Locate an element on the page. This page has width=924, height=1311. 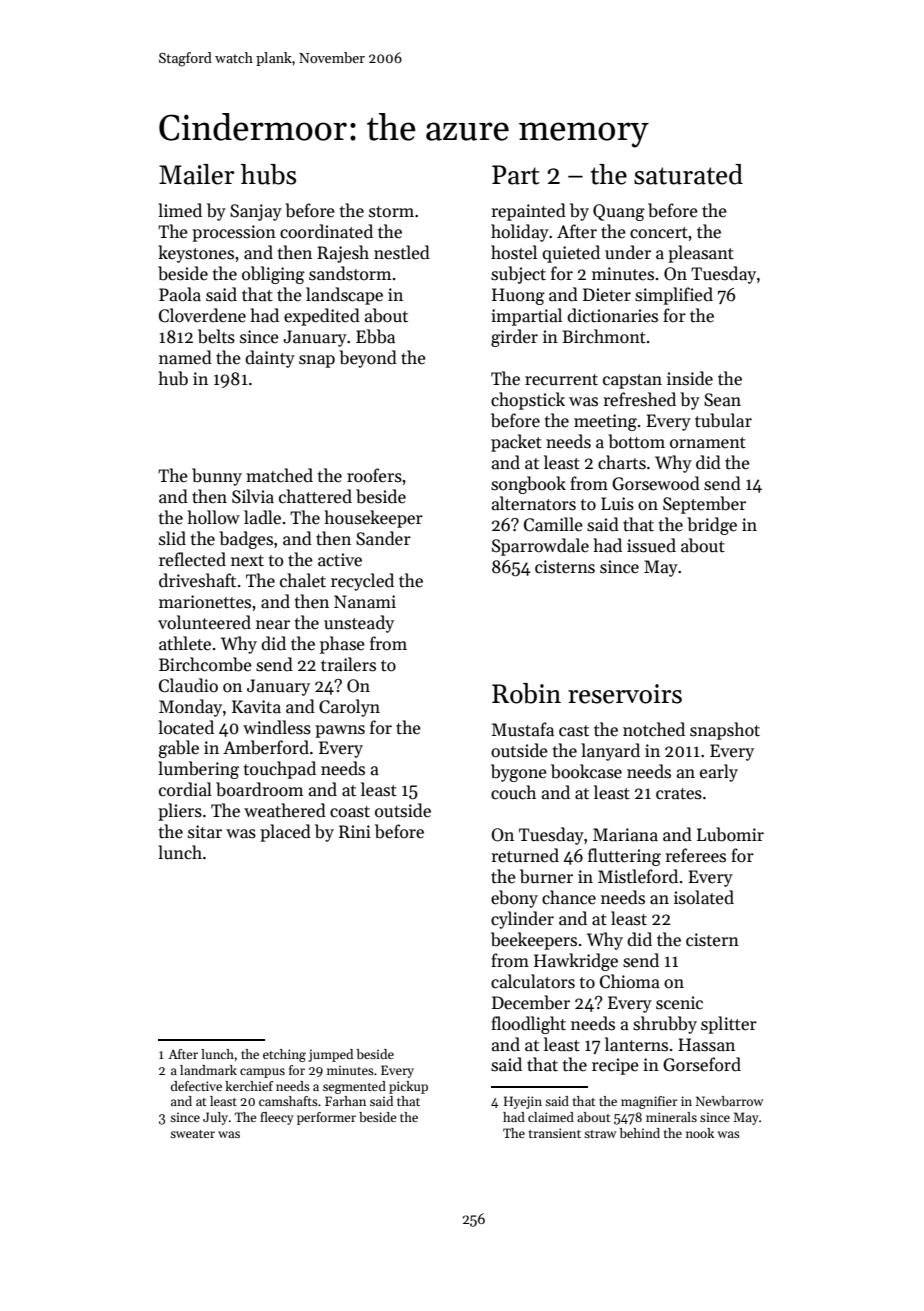
songbook is located at coordinates (528, 485).
